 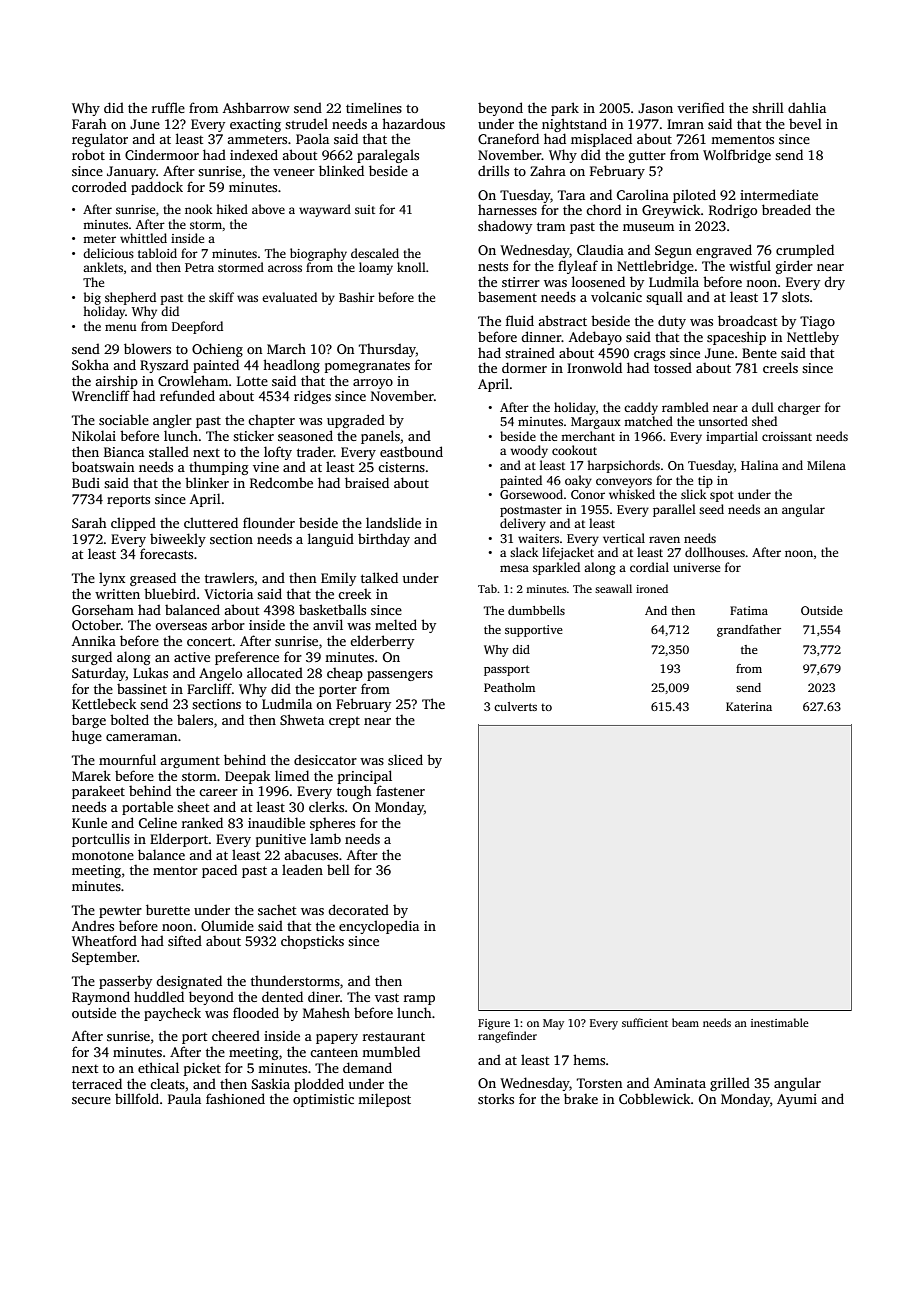 I want to click on elderberry, so click(x=382, y=642).
